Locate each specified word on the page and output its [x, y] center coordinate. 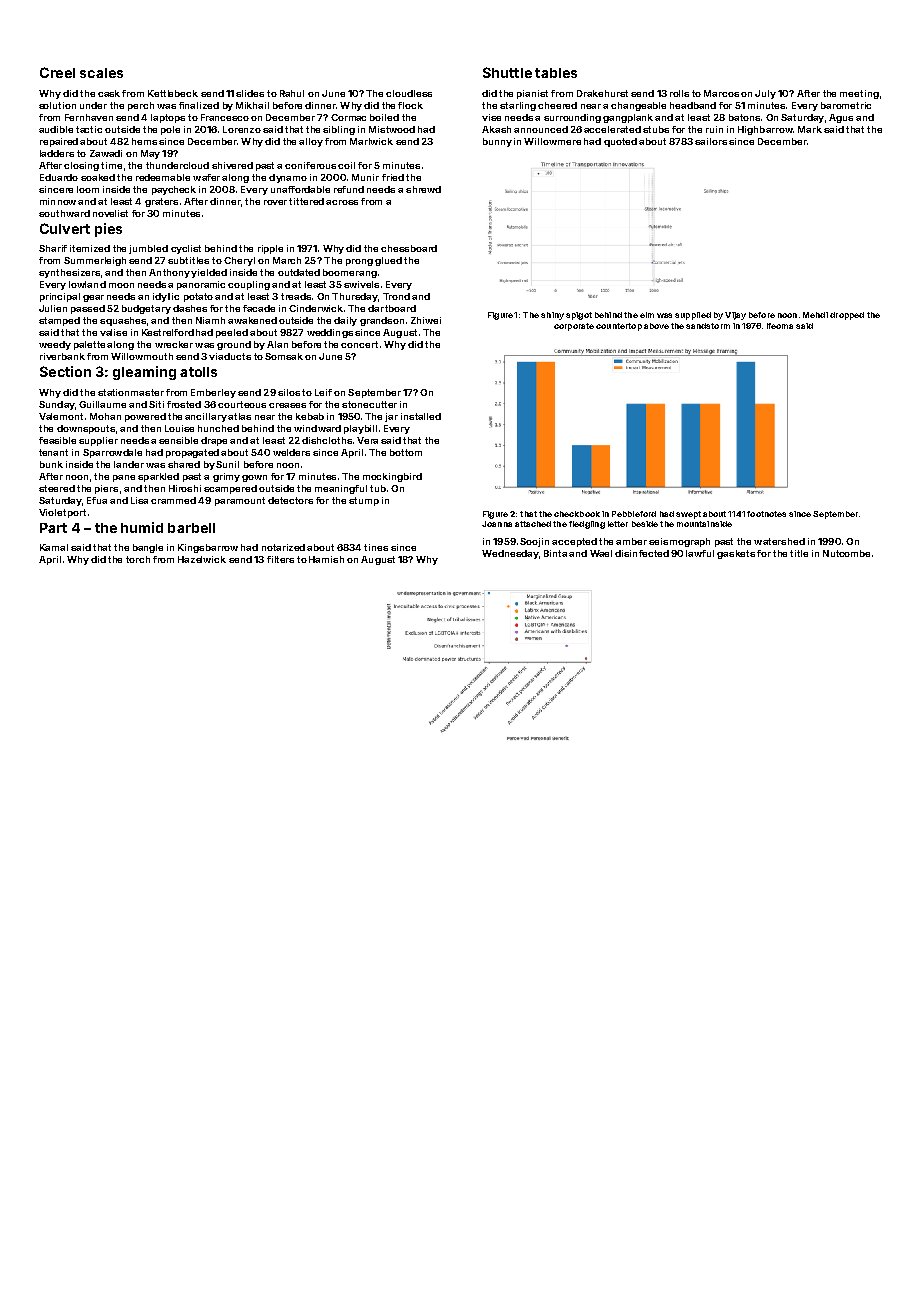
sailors [711, 141]
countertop [619, 327]
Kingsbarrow [208, 548]
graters [161, 202]
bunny [497, 142]
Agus [841, 118]
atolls [198, 372]
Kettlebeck [173, 93]
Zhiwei [426, 320]
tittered [306, 201]
